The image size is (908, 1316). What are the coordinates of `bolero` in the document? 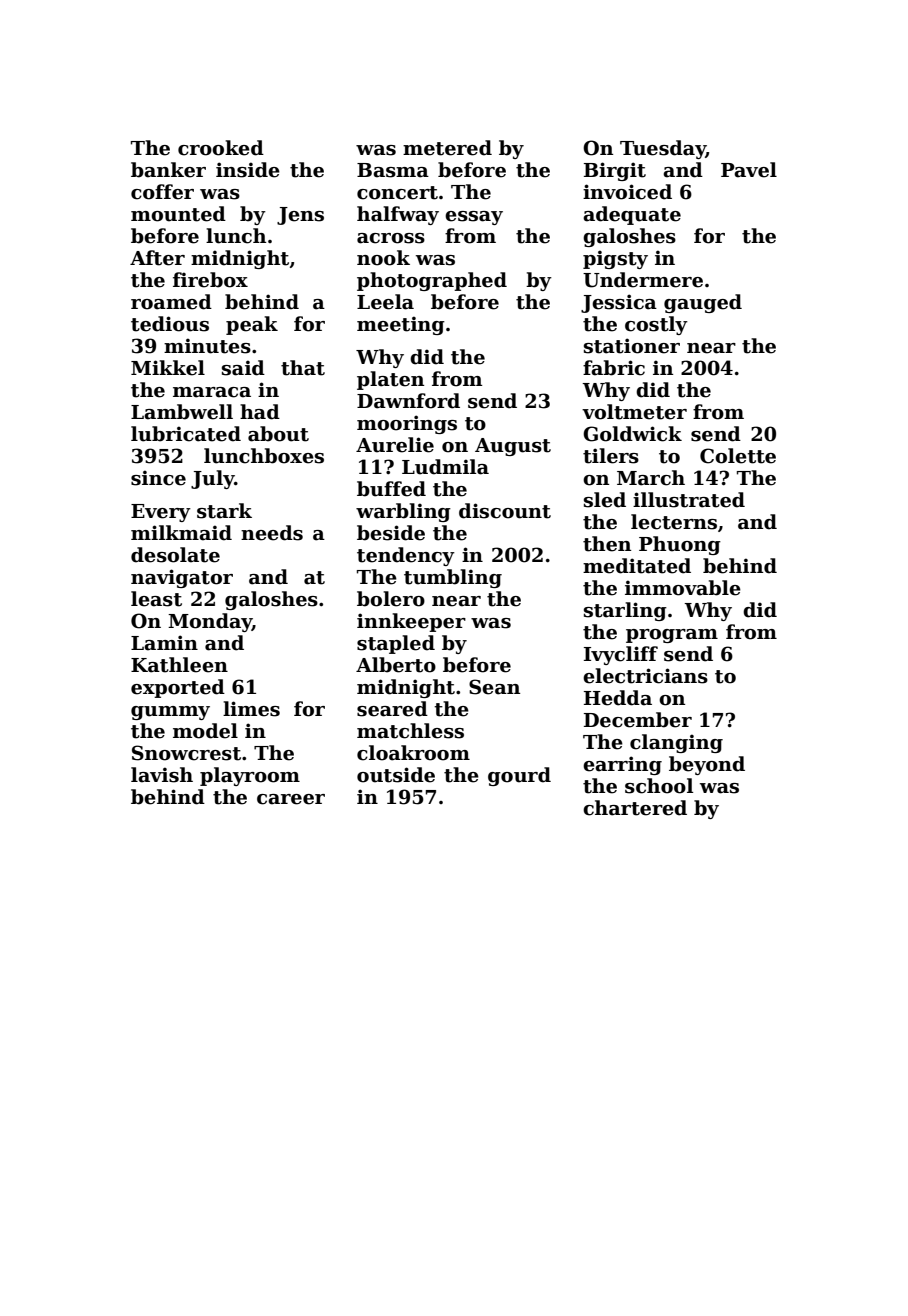 It's located at (391, 599).
